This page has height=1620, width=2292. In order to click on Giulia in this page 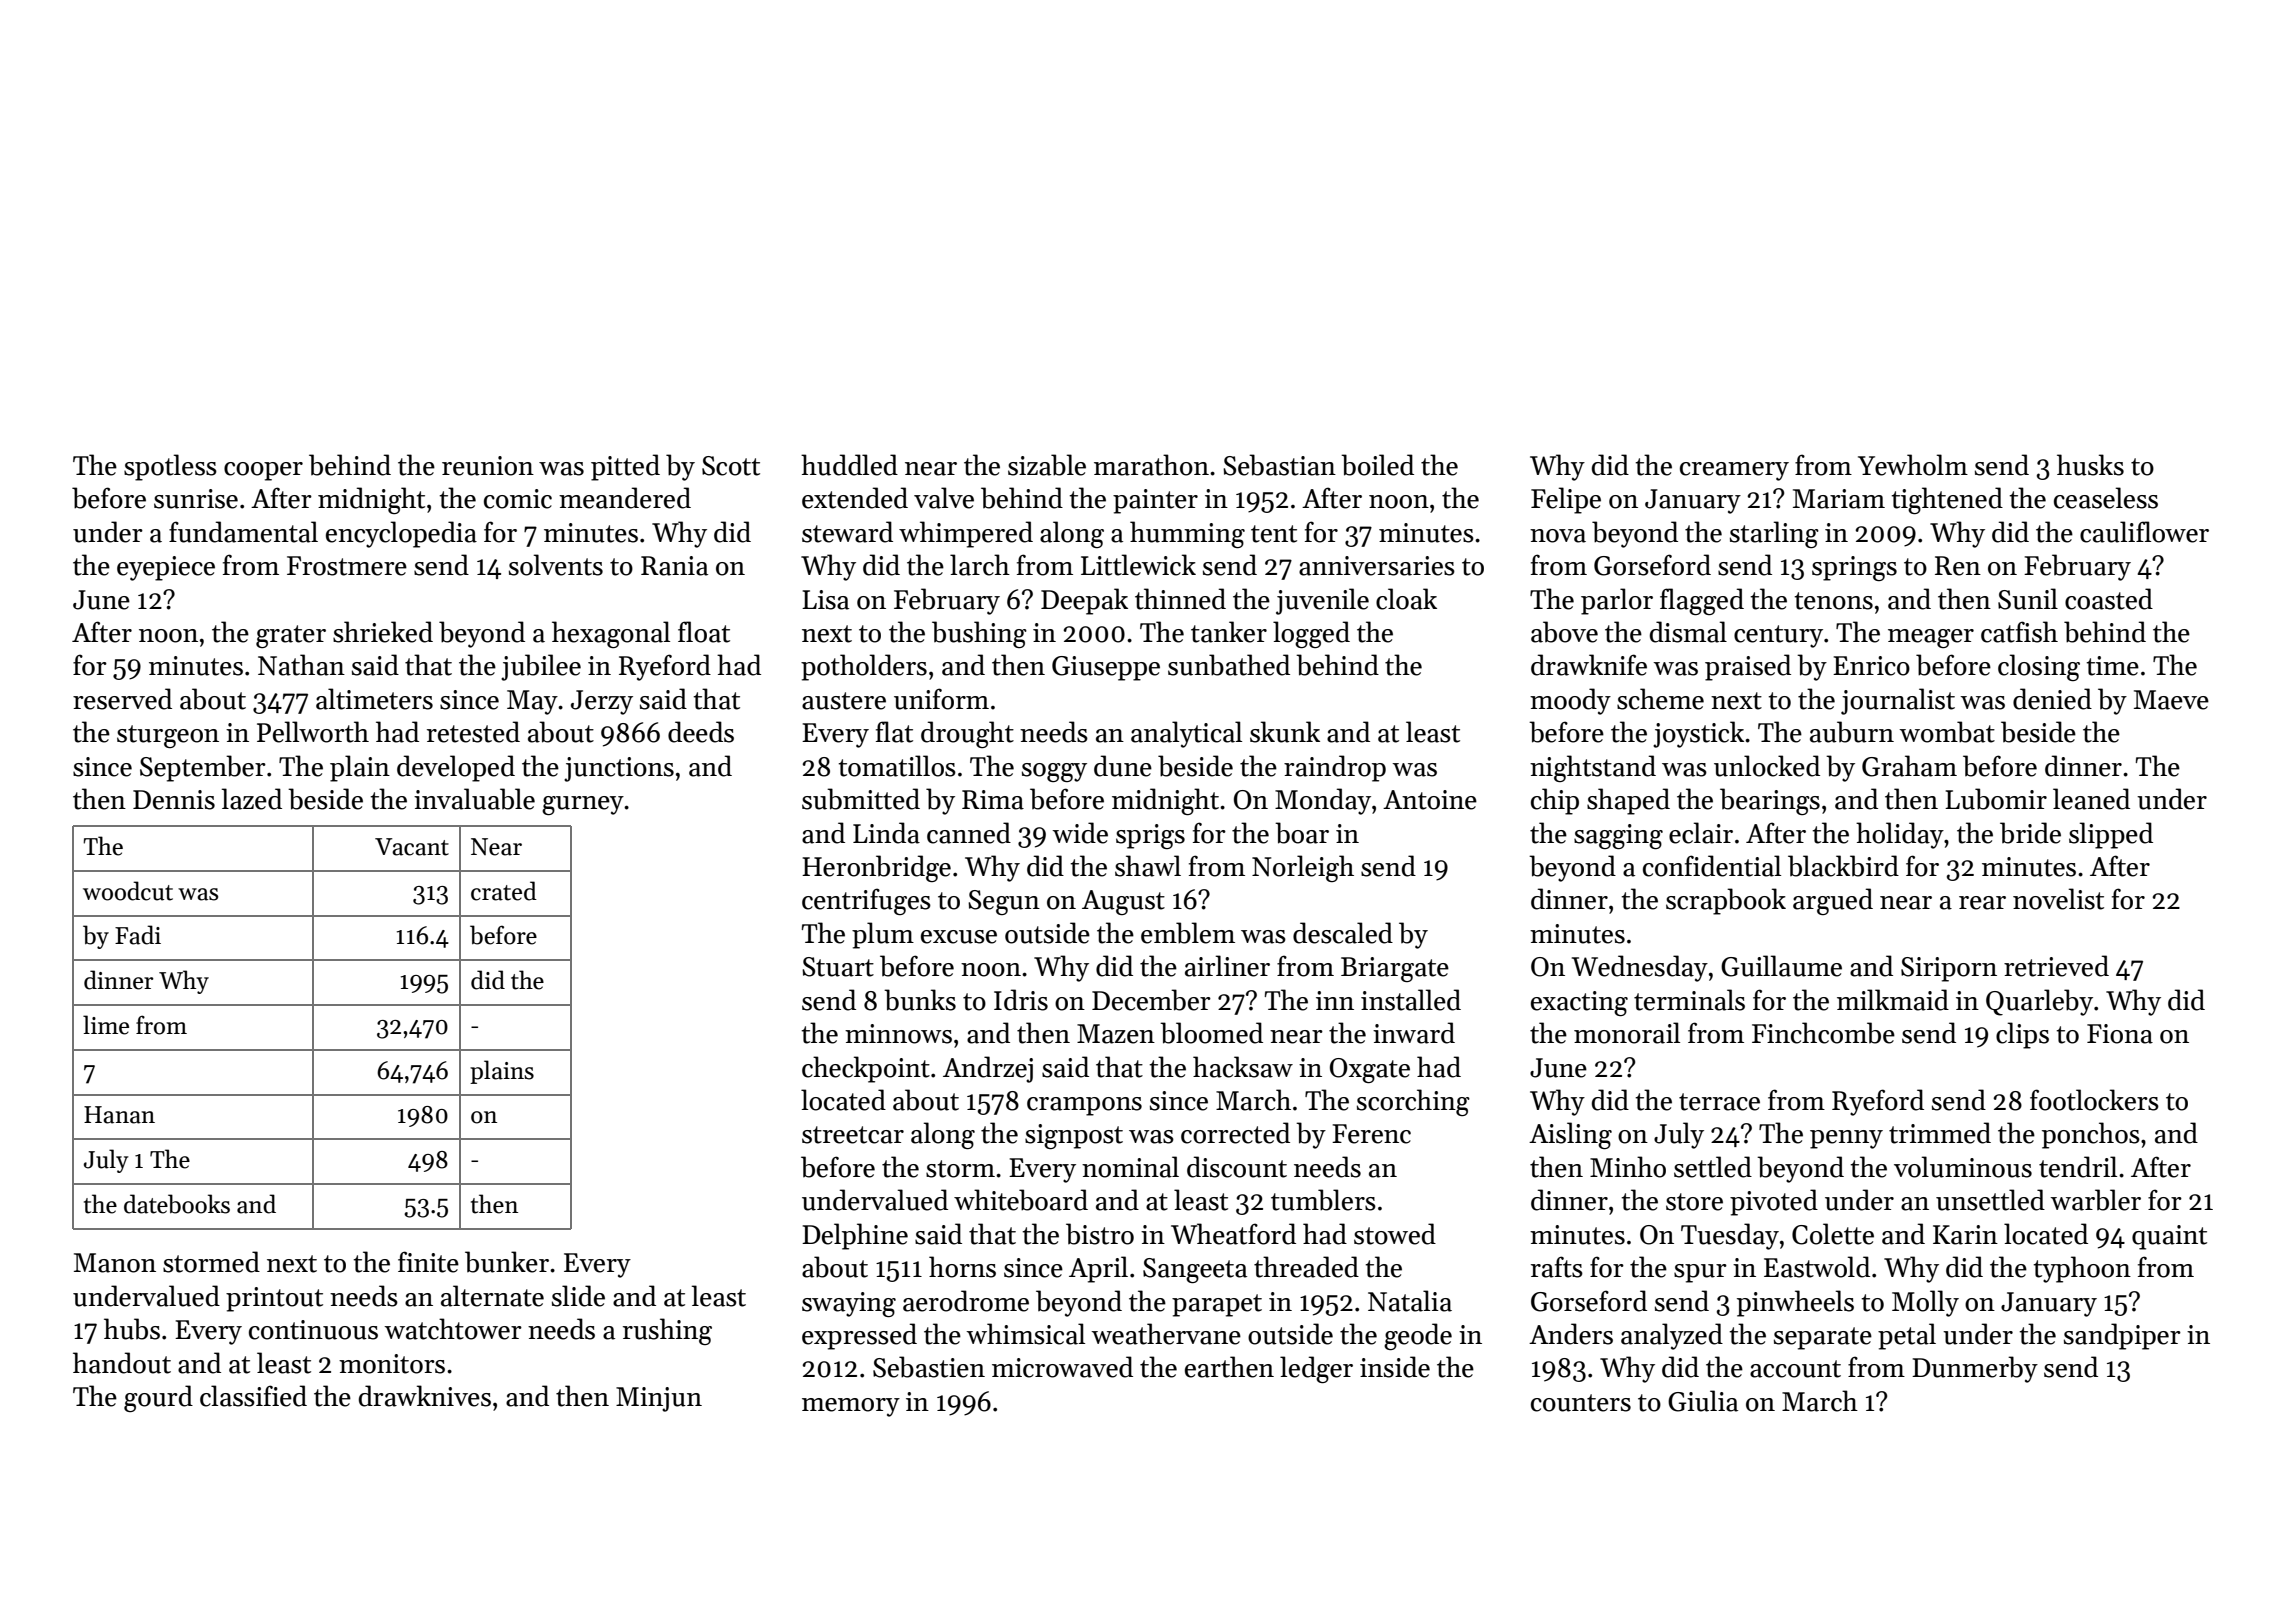, I will do `click(1703, 1401)`.
